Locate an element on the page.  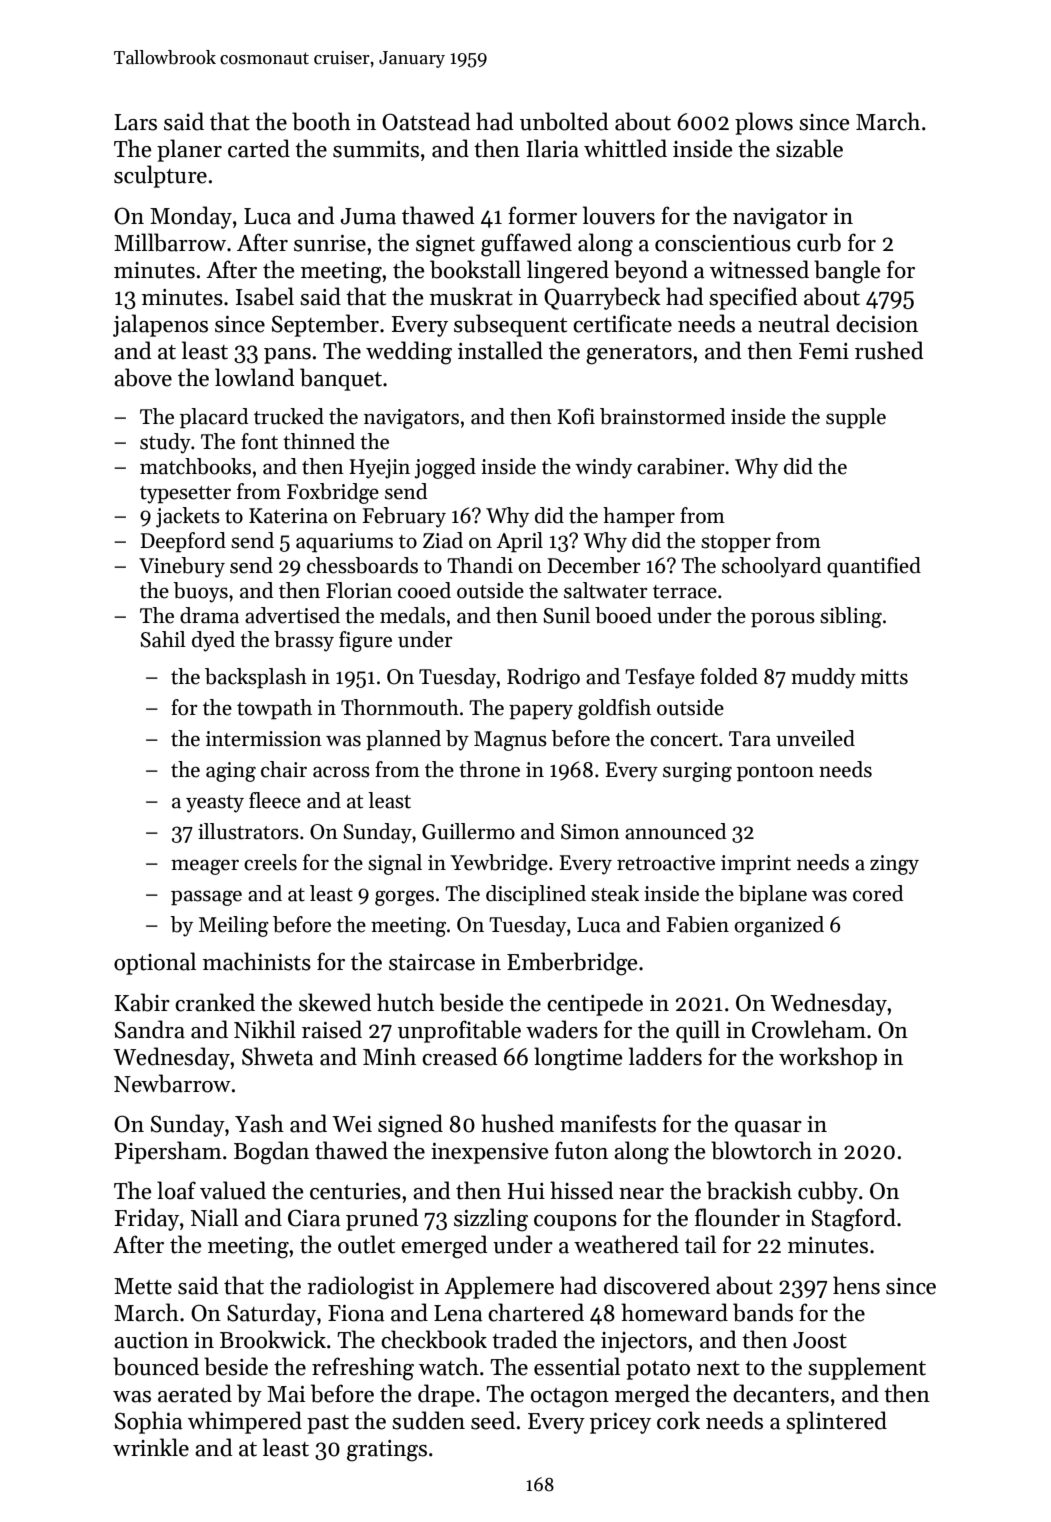
splintered is located at coordinates (836, 1422).
